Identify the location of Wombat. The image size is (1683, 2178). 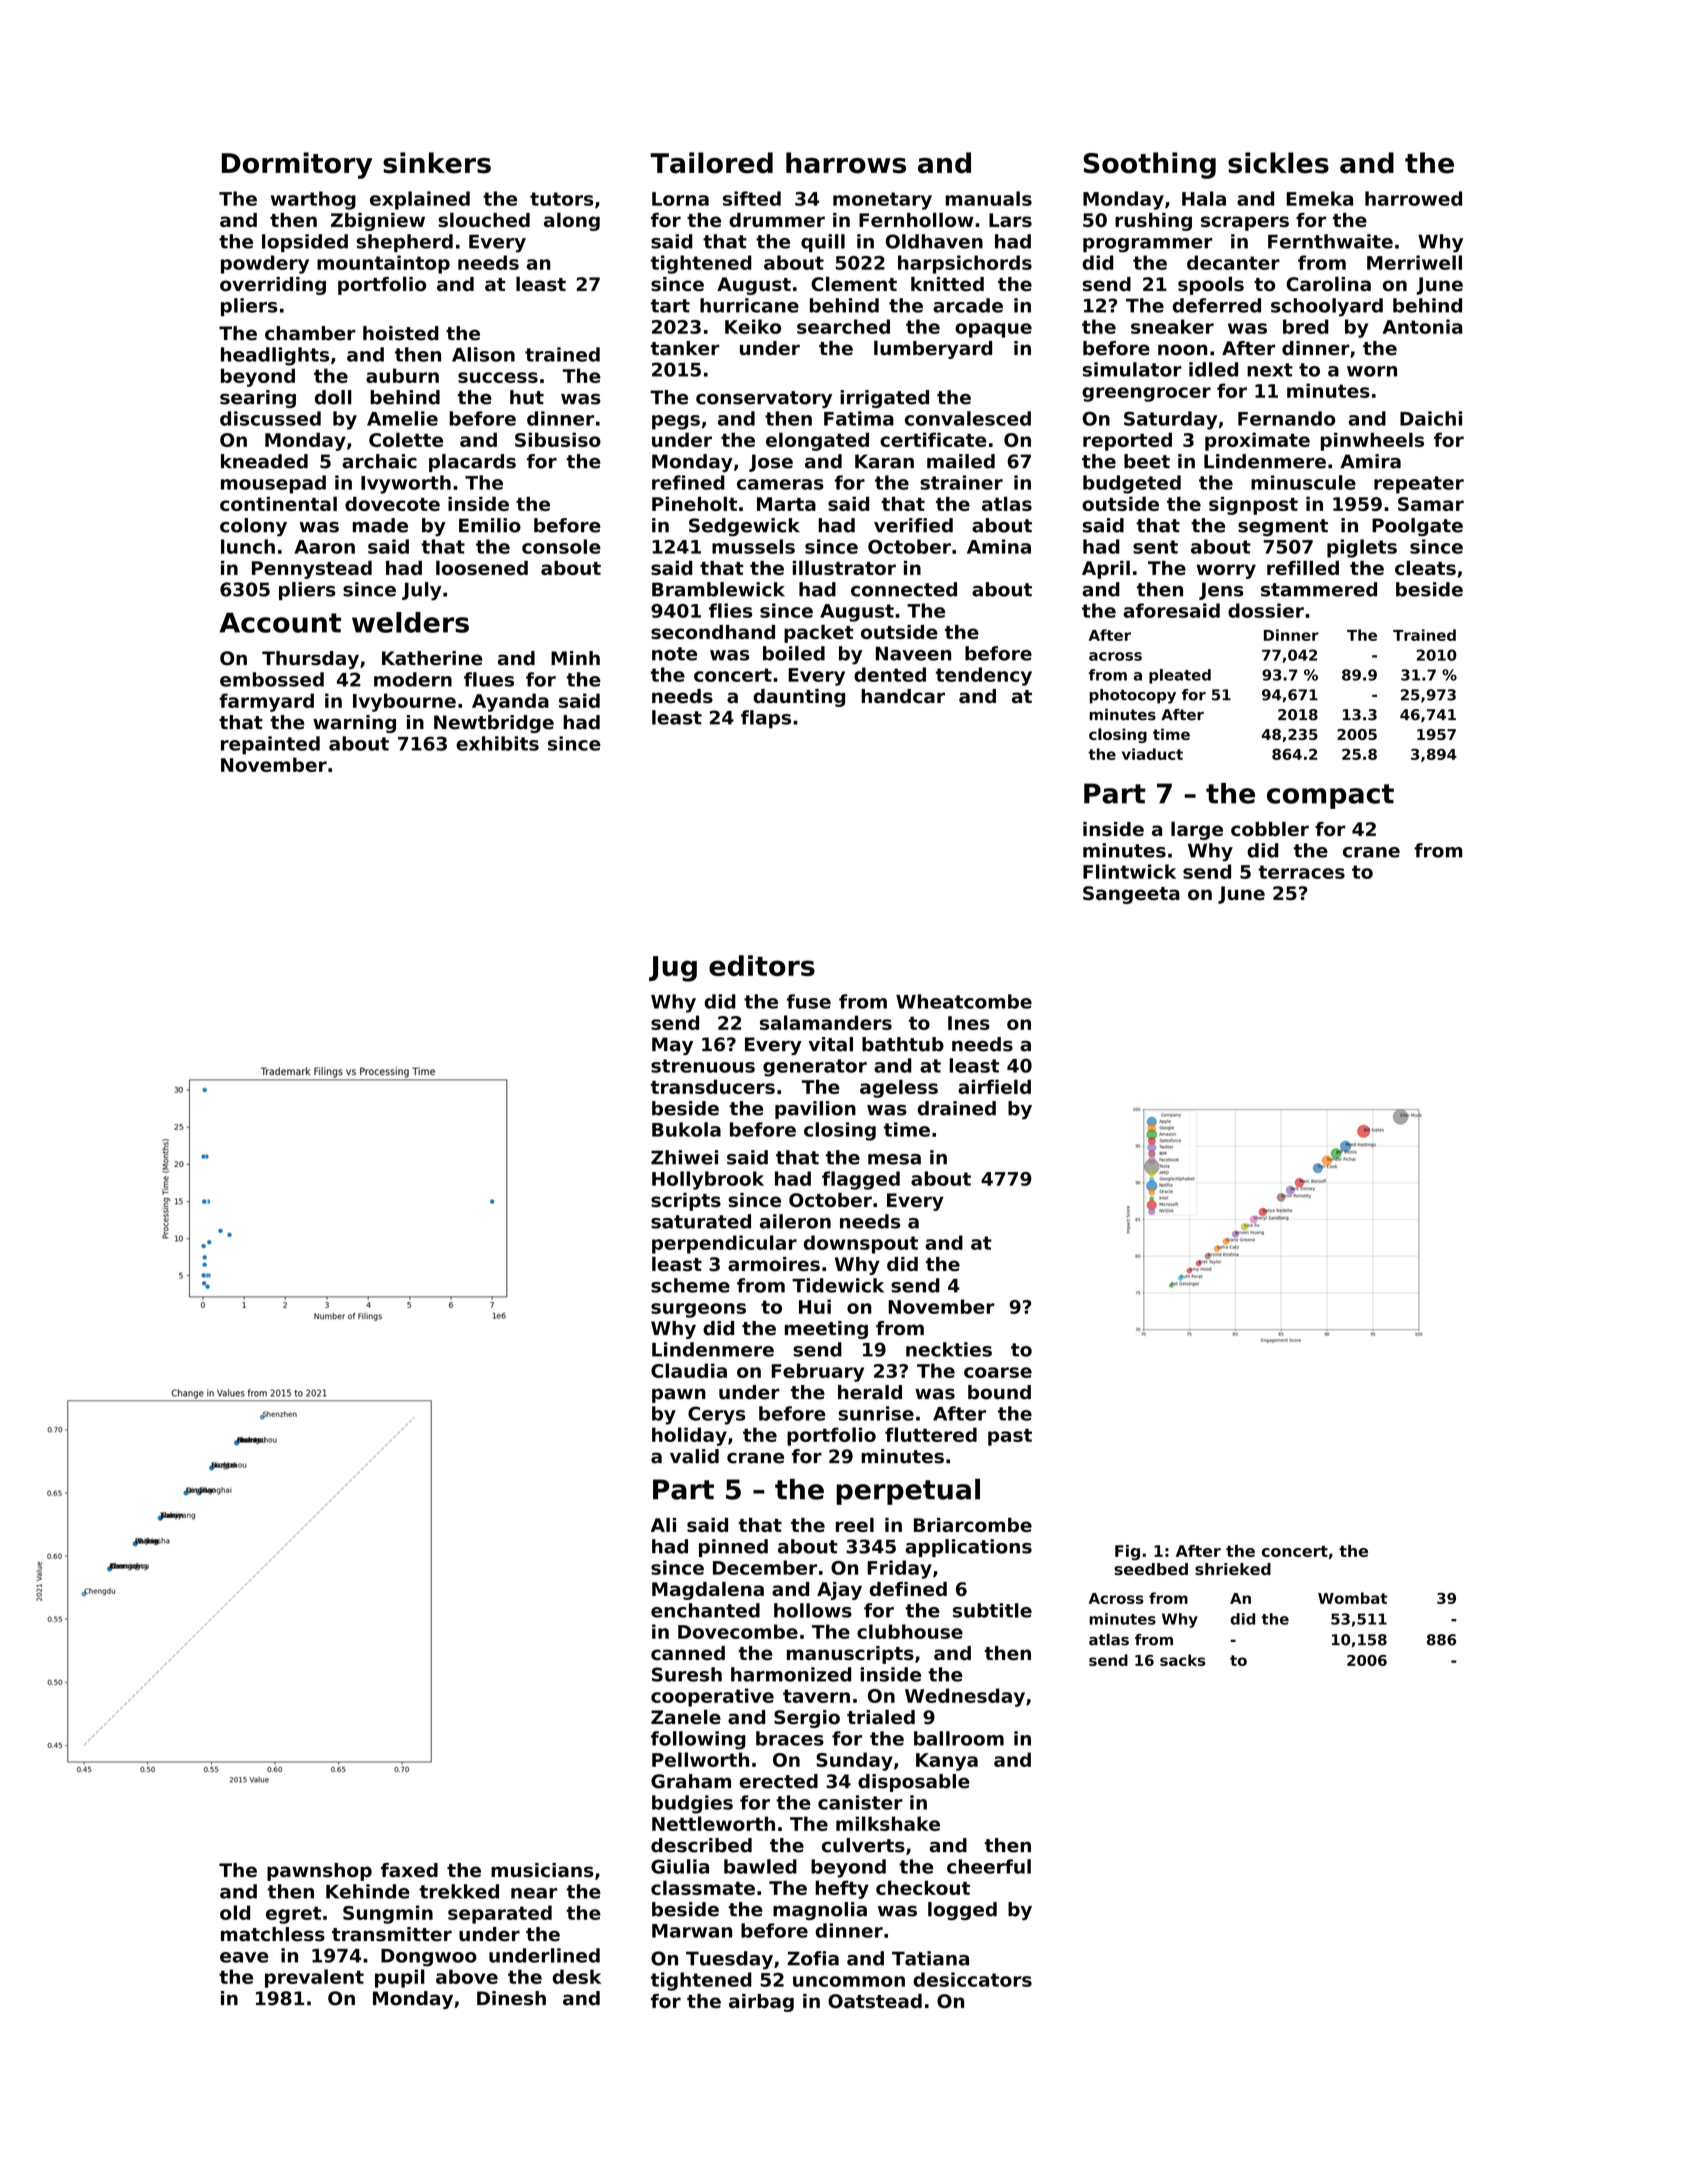
(1352, 1598).
